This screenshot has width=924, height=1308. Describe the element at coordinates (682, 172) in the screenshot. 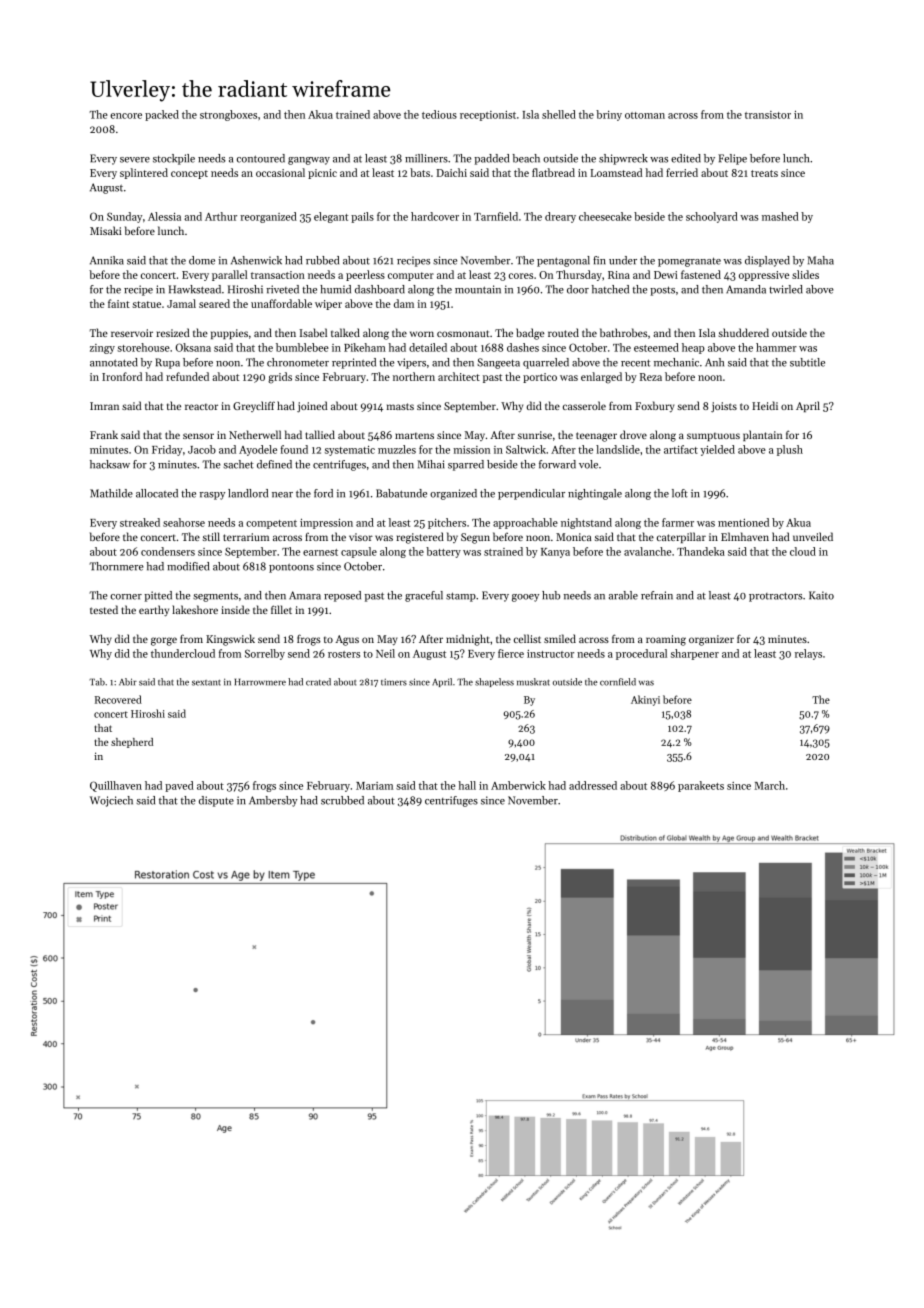

I see `ferried` at that location.
